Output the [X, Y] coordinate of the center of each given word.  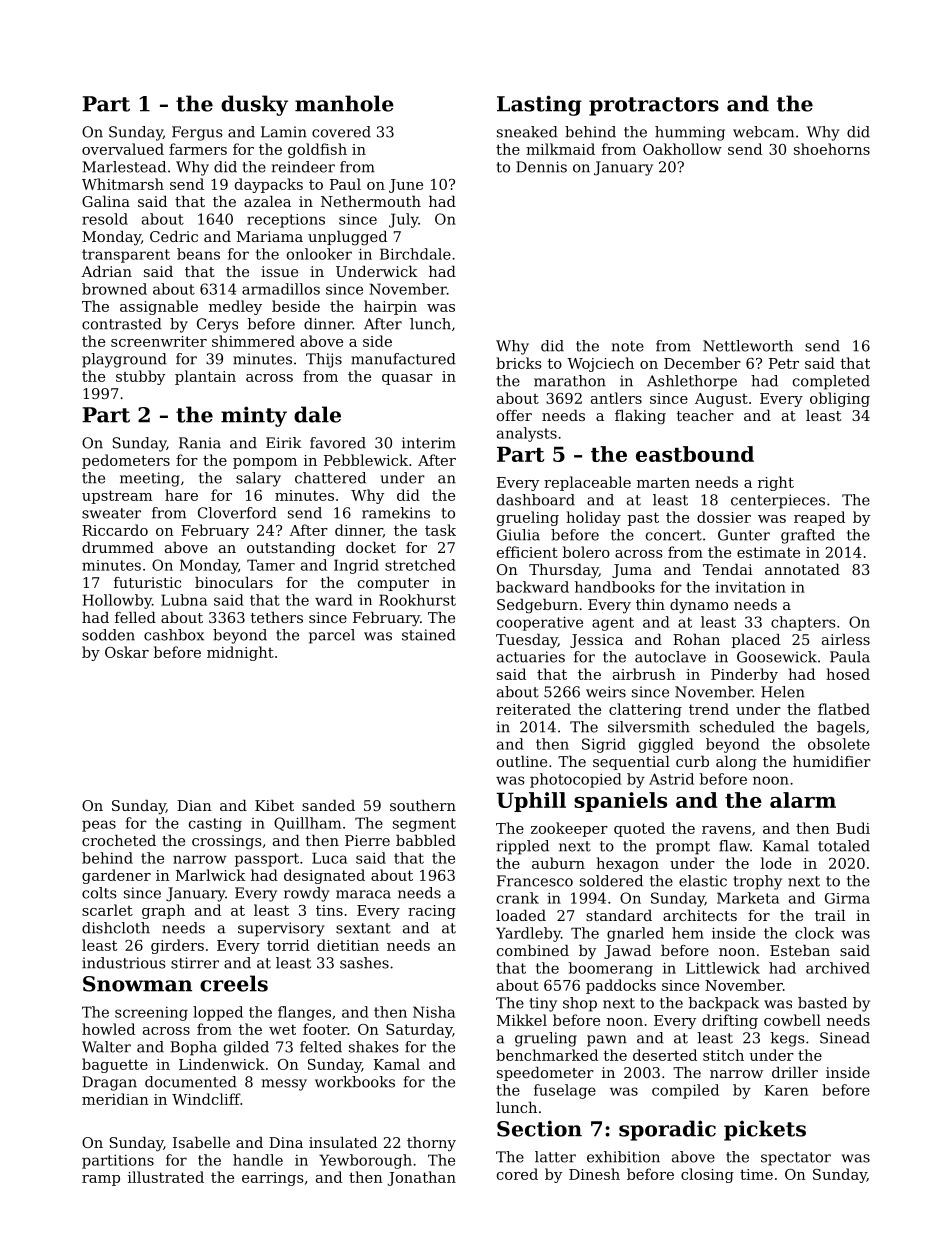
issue [279, 271]
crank [518, 898]
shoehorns [832, 149]
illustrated [166, 1177]
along [736, 763]
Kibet [274, 805]
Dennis [541, 167]
